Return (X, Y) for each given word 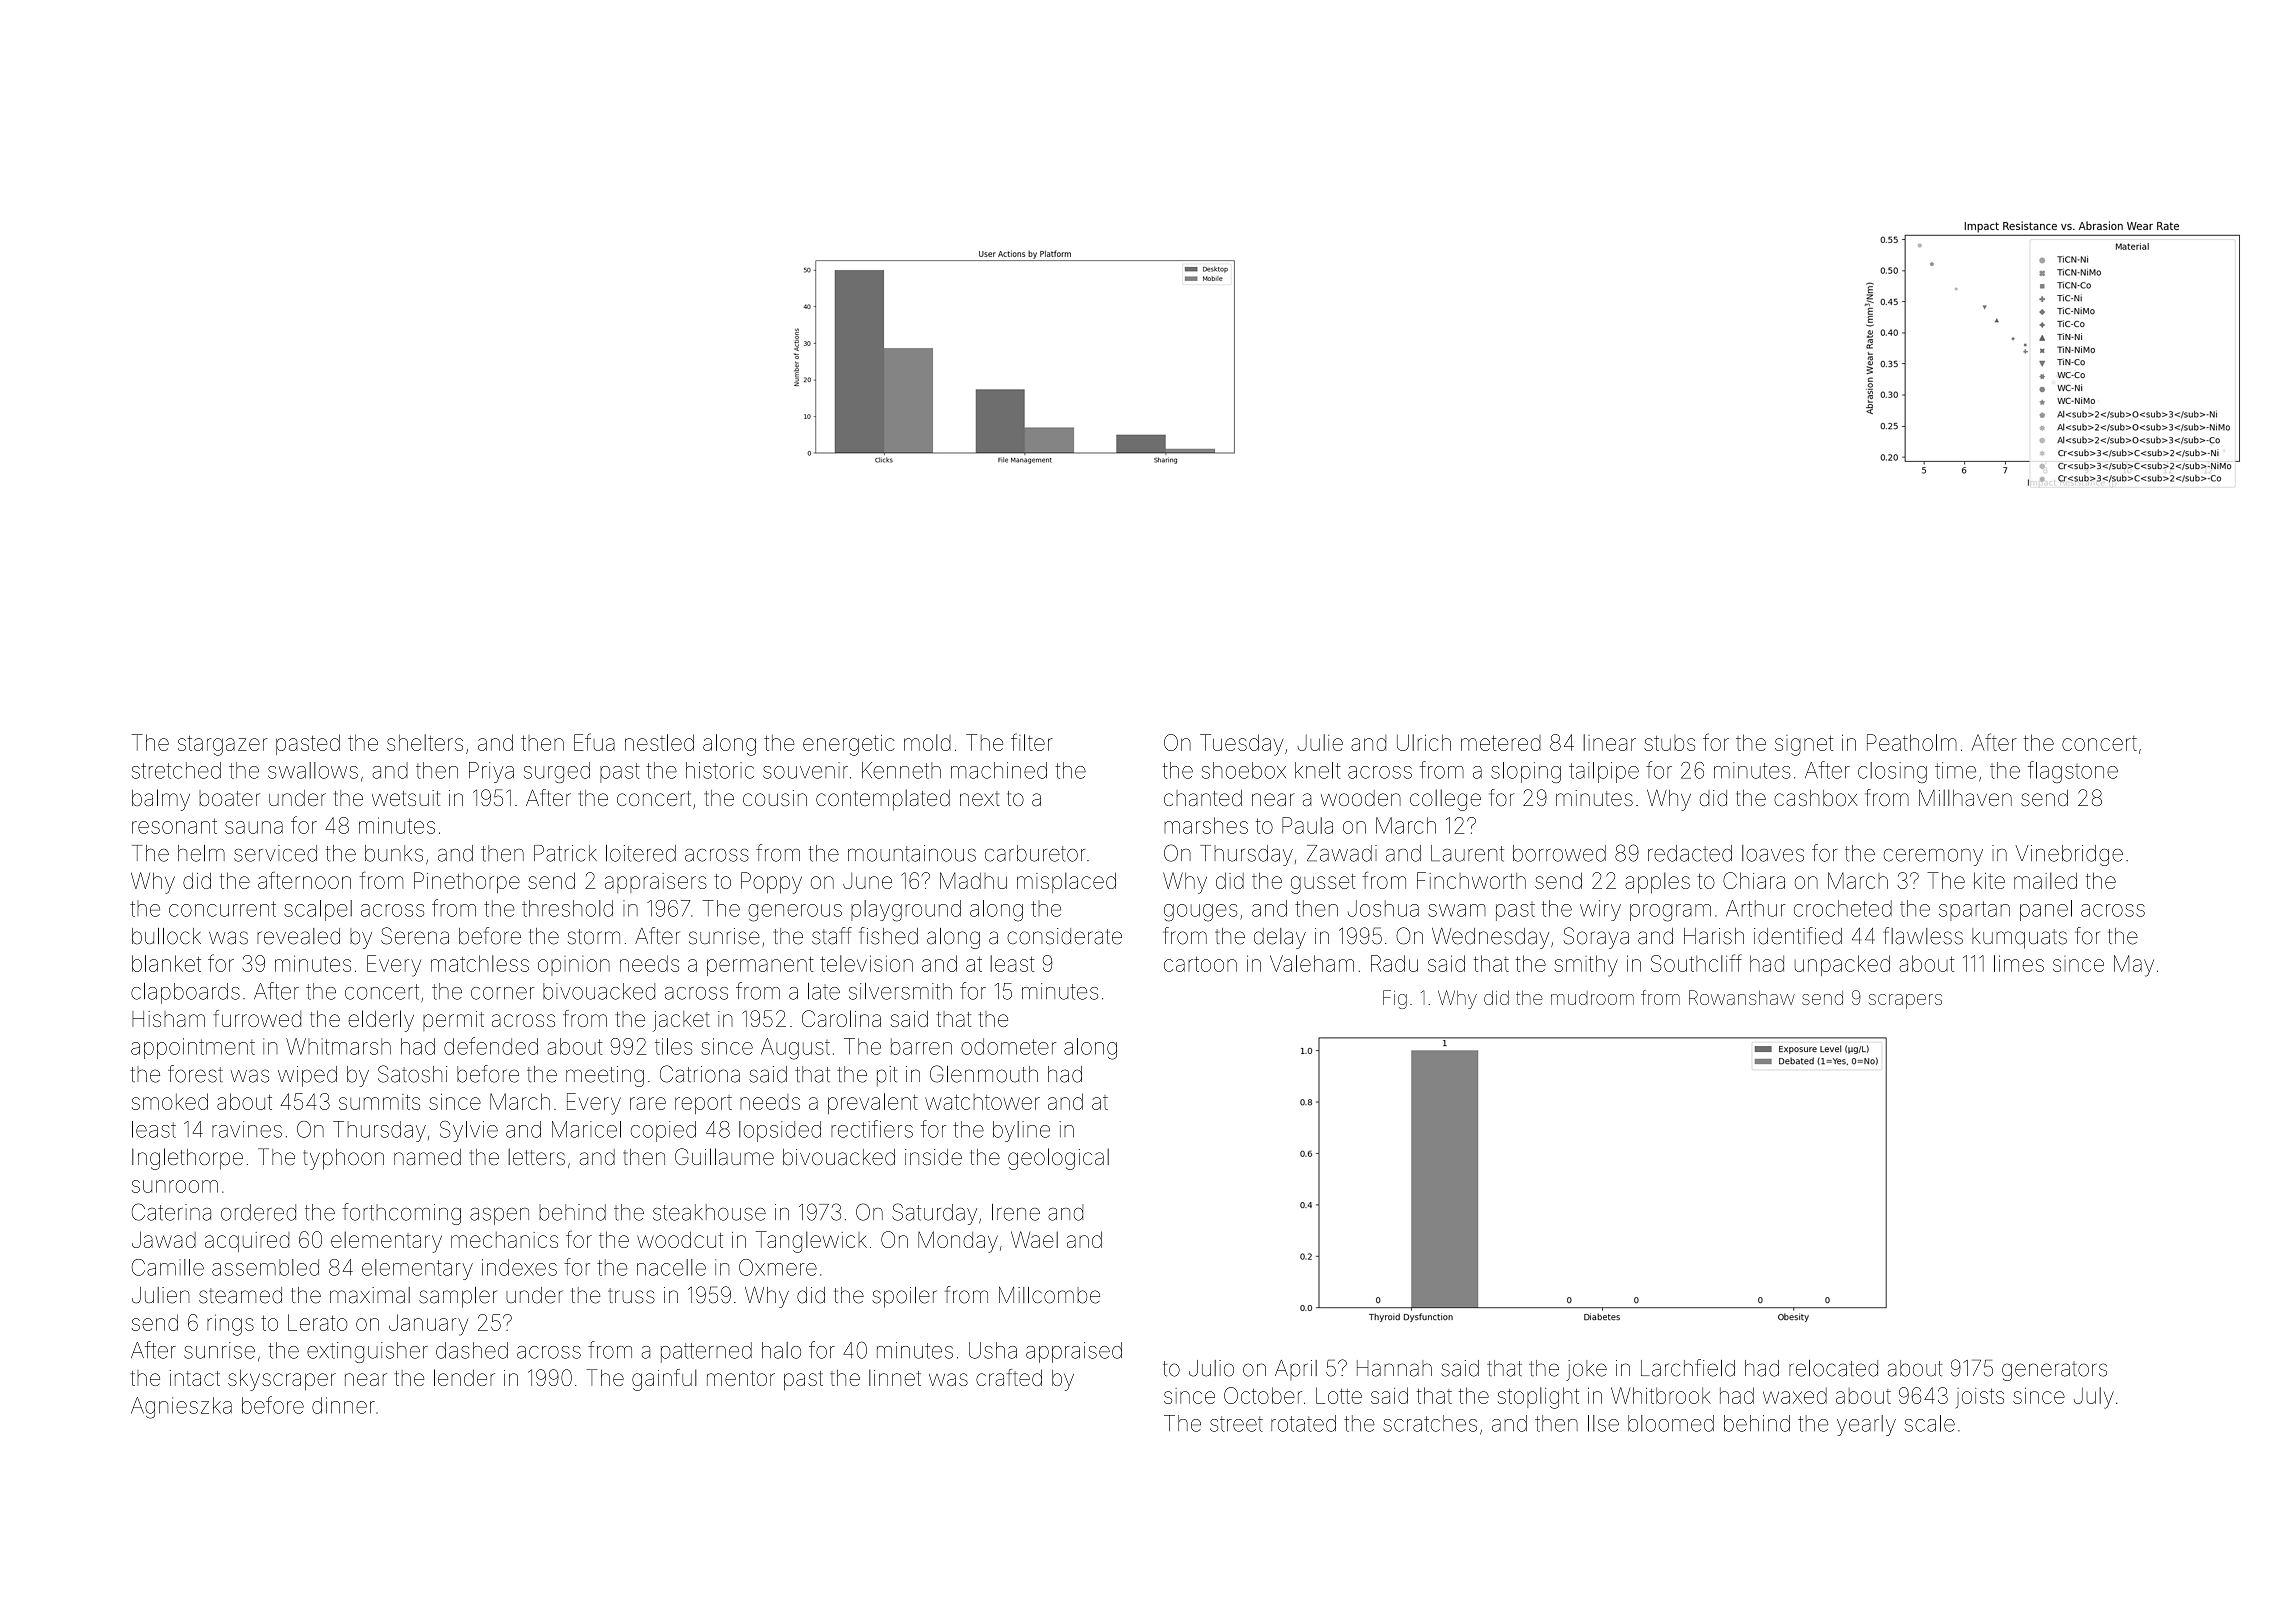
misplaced (1066, 882)
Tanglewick (811, 1242)
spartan (1974, 911)
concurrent (222, 909)
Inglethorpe (187, 1159)
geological (1058, 1159)
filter (1032, 742)
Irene (1016, 1212)
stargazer (222, 746)
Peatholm (1912, 742)
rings (230, 1325)
